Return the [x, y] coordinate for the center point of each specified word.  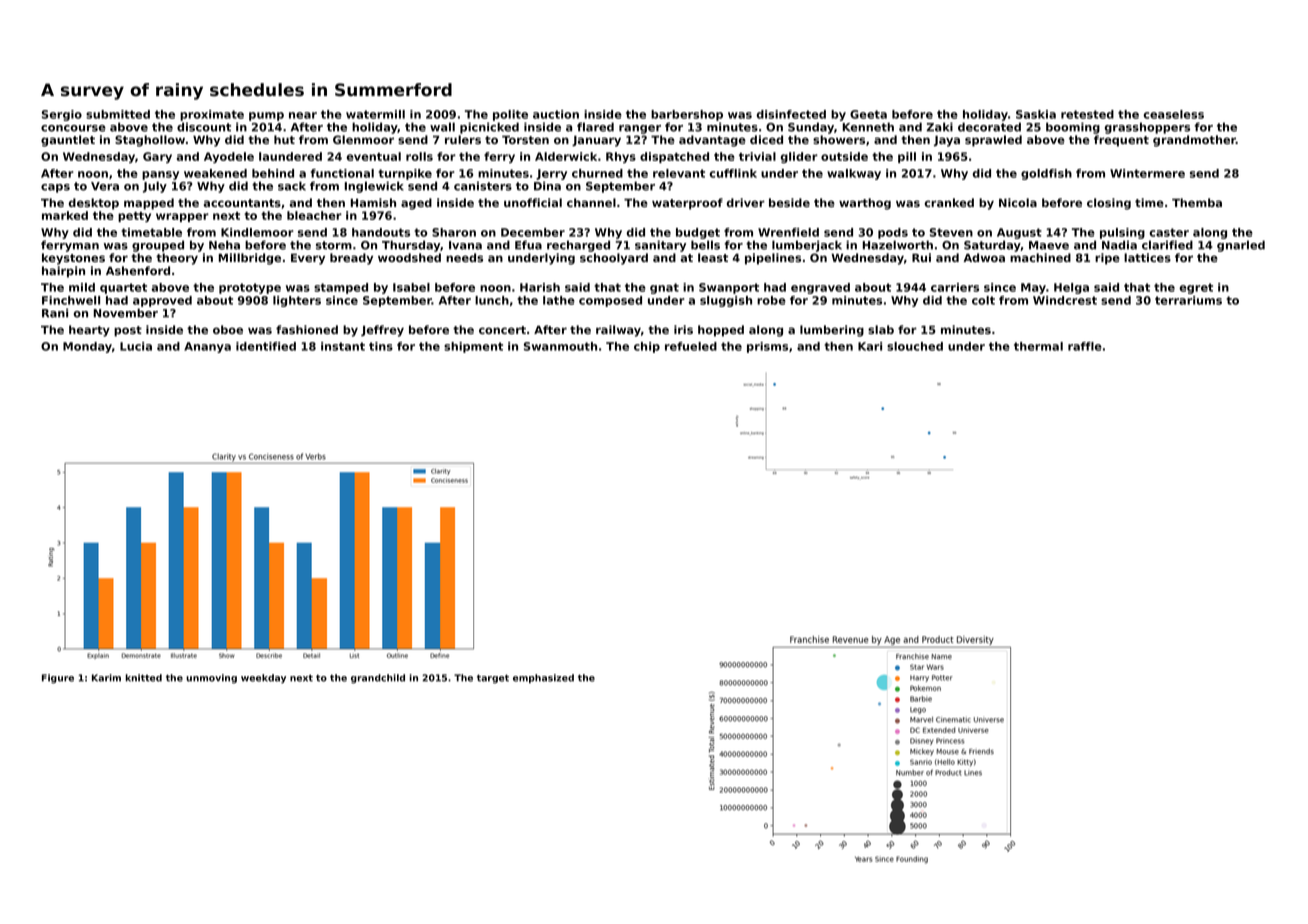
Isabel [411, 287]
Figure [58, 679]
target [493, 679]
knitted [144, 678]
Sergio [62, 115]
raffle [1085, 346]
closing [1109, 204]
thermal [1038, 346]
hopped [721, 331]
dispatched [674, 157]
